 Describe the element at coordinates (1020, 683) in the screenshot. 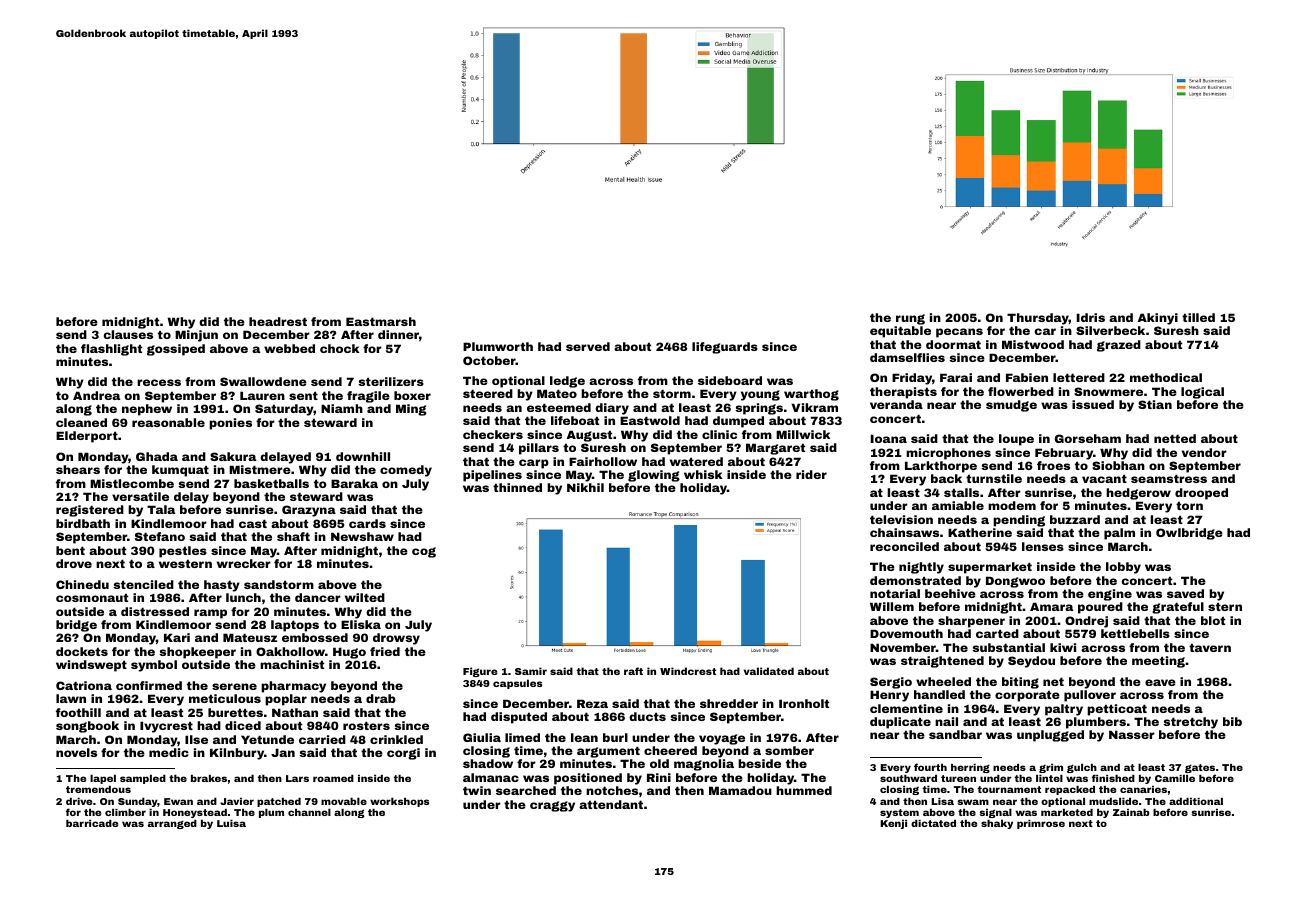

I see `biting` at that location.
